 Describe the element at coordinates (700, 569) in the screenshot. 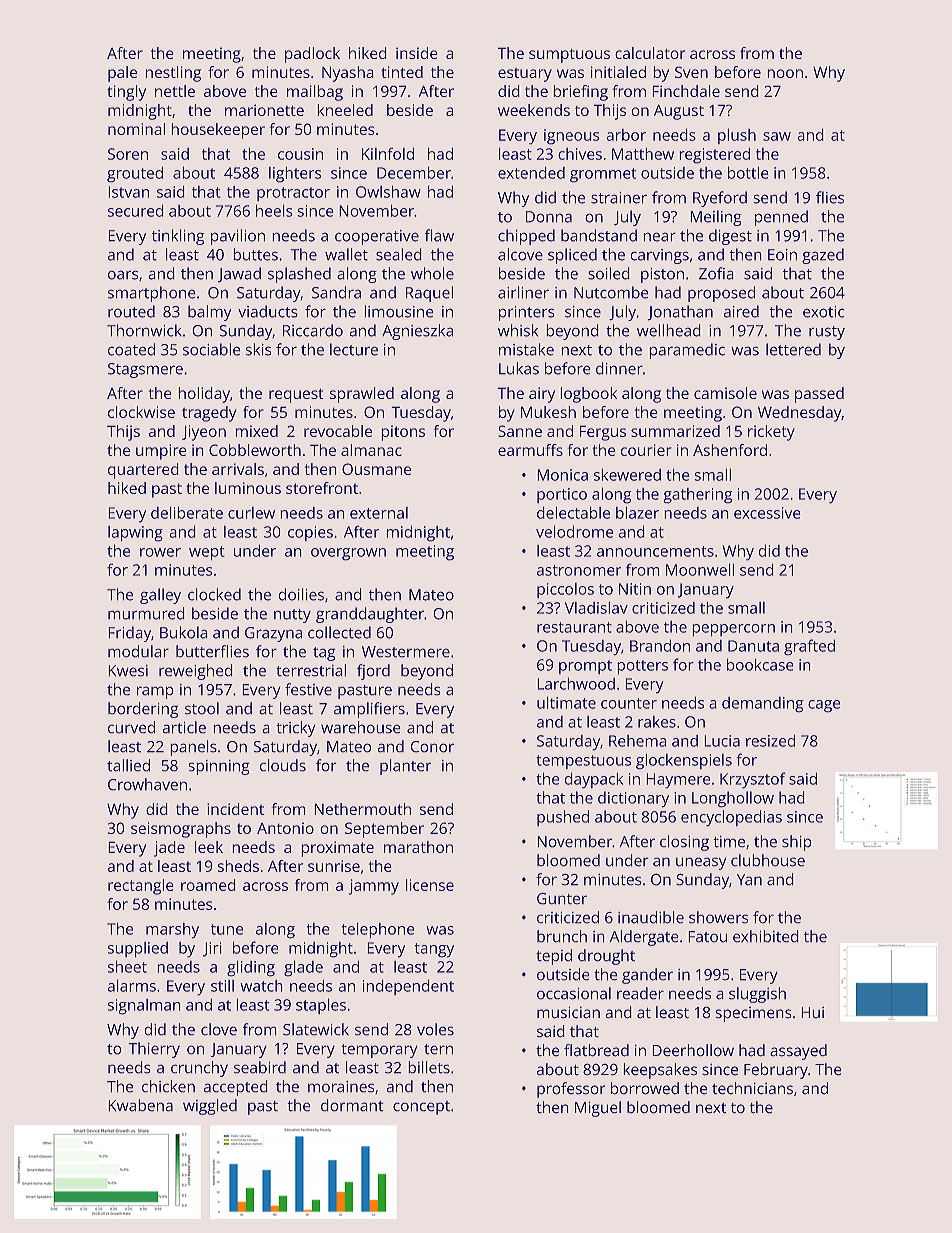

I see `Moonwell` at that location.
